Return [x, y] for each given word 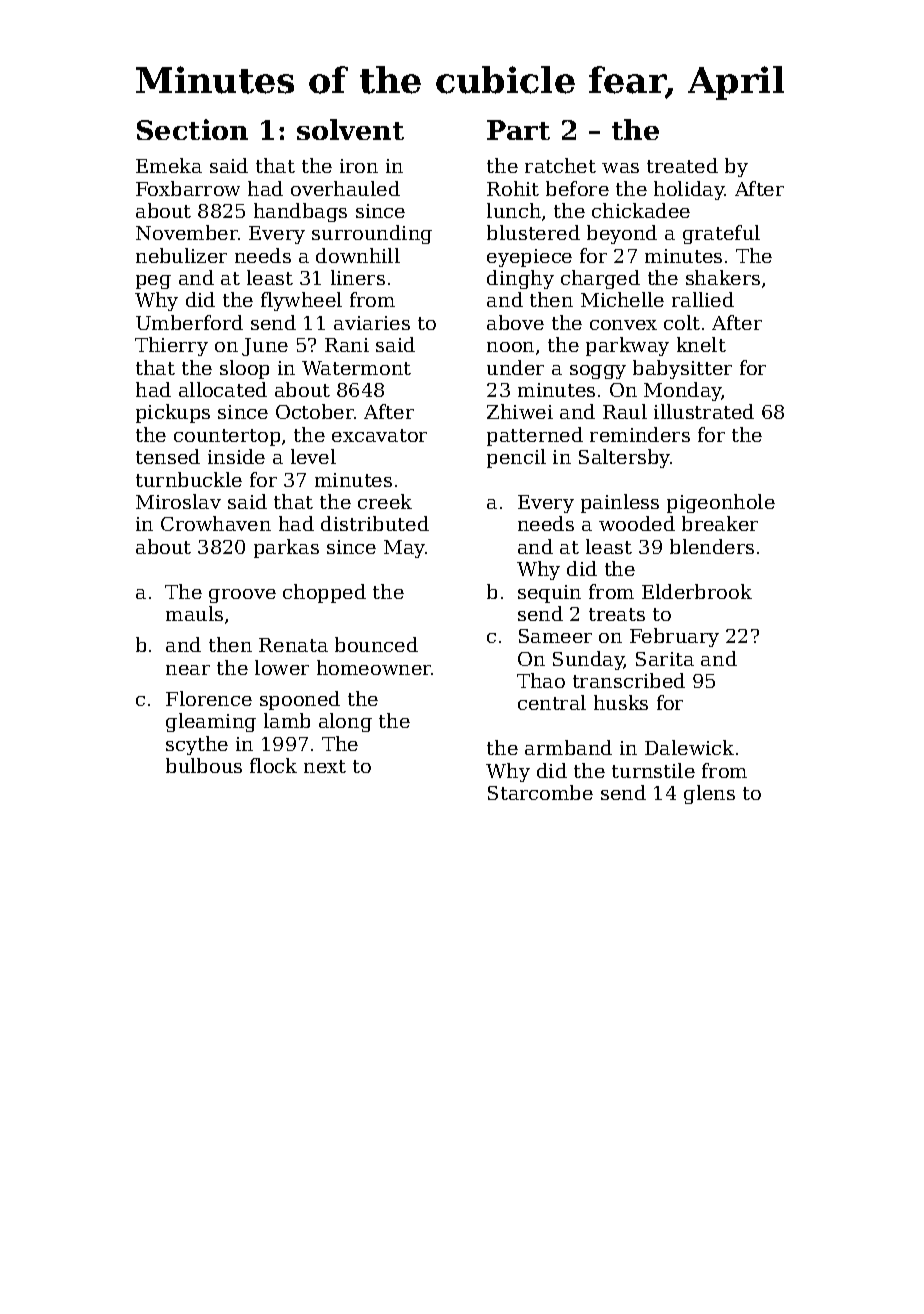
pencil [516, 458]
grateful [721, 234]
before [577, 188]
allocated [223, 389]
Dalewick [689, 747]
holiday [689, 190]
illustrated [704, 411]
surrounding [372, 234]
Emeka [169, 165]
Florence [209, 698]
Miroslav [178, 501]
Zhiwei [520, 411]
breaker [720, 523]
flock [273, 765]
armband [568, 747]
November [187, 232]
